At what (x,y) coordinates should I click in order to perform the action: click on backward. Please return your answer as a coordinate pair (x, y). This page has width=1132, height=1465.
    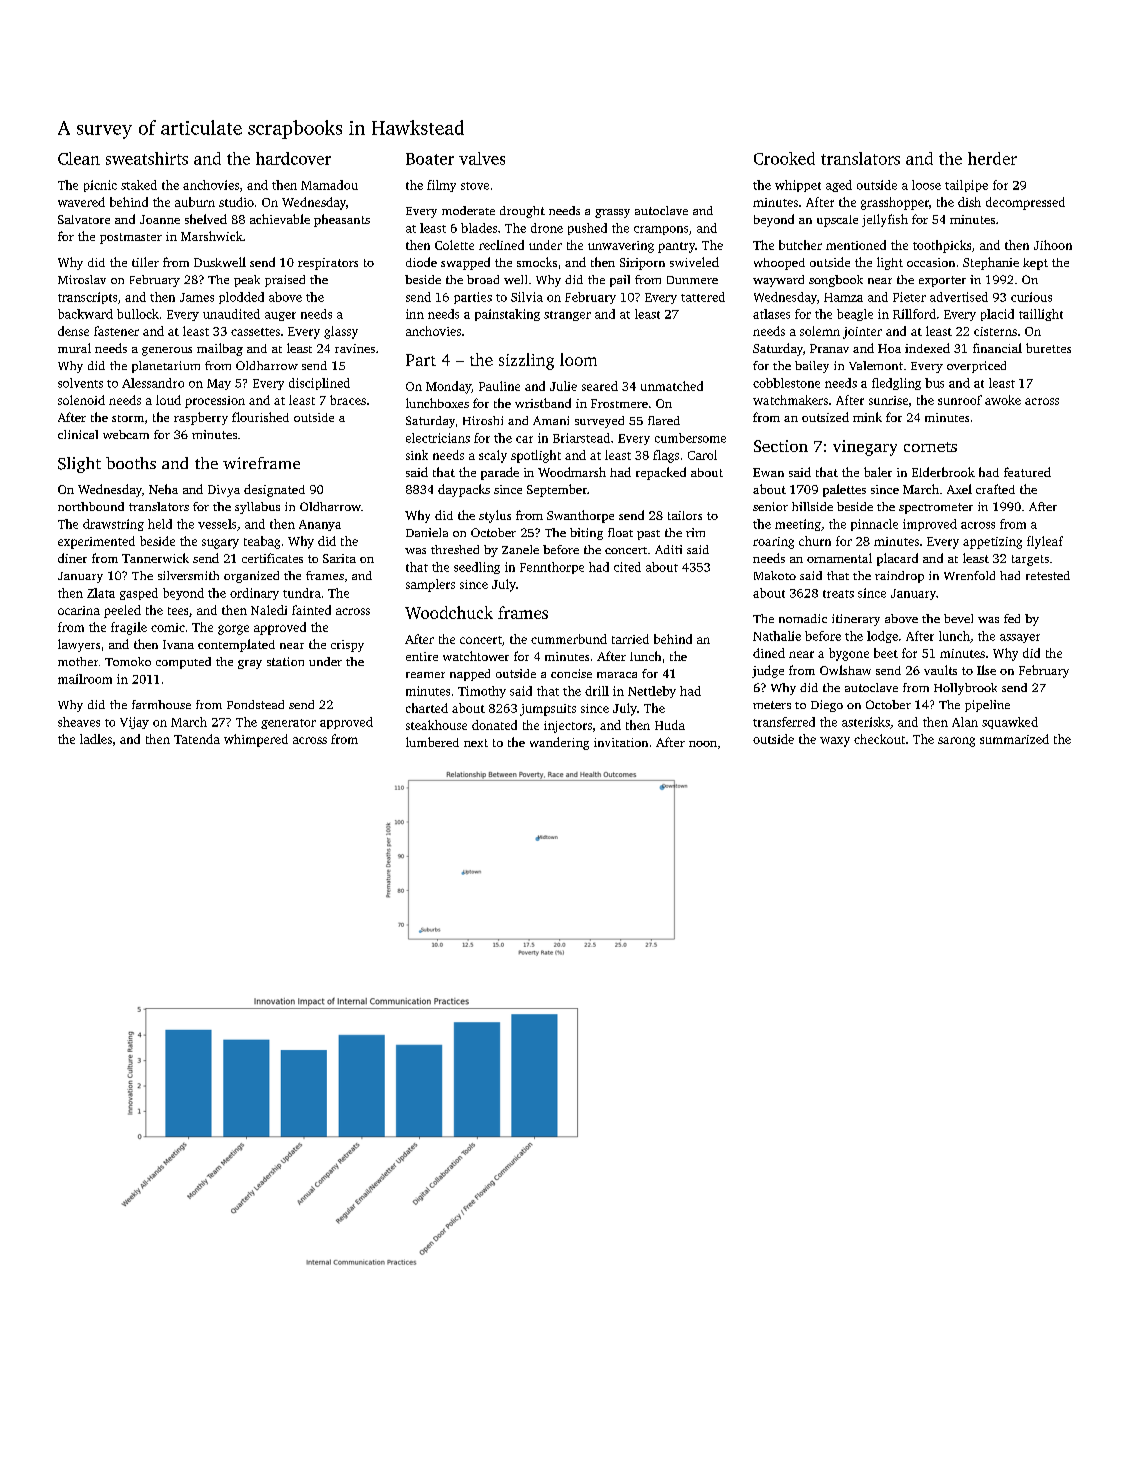
    Looking at the image, I should click on (85, 314).
